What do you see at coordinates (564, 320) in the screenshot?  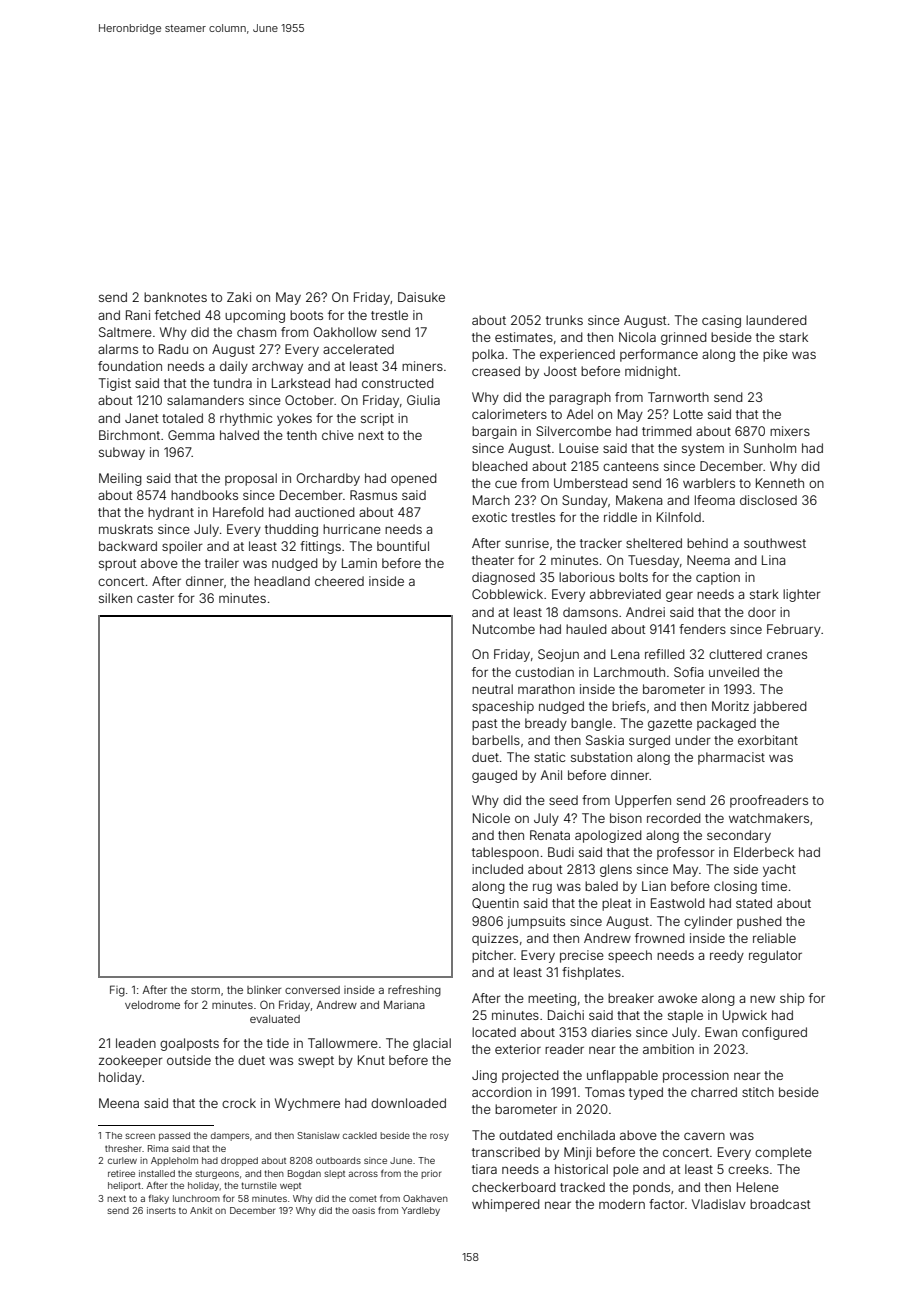 I see `trunks` at bounding box center [564, 320].
